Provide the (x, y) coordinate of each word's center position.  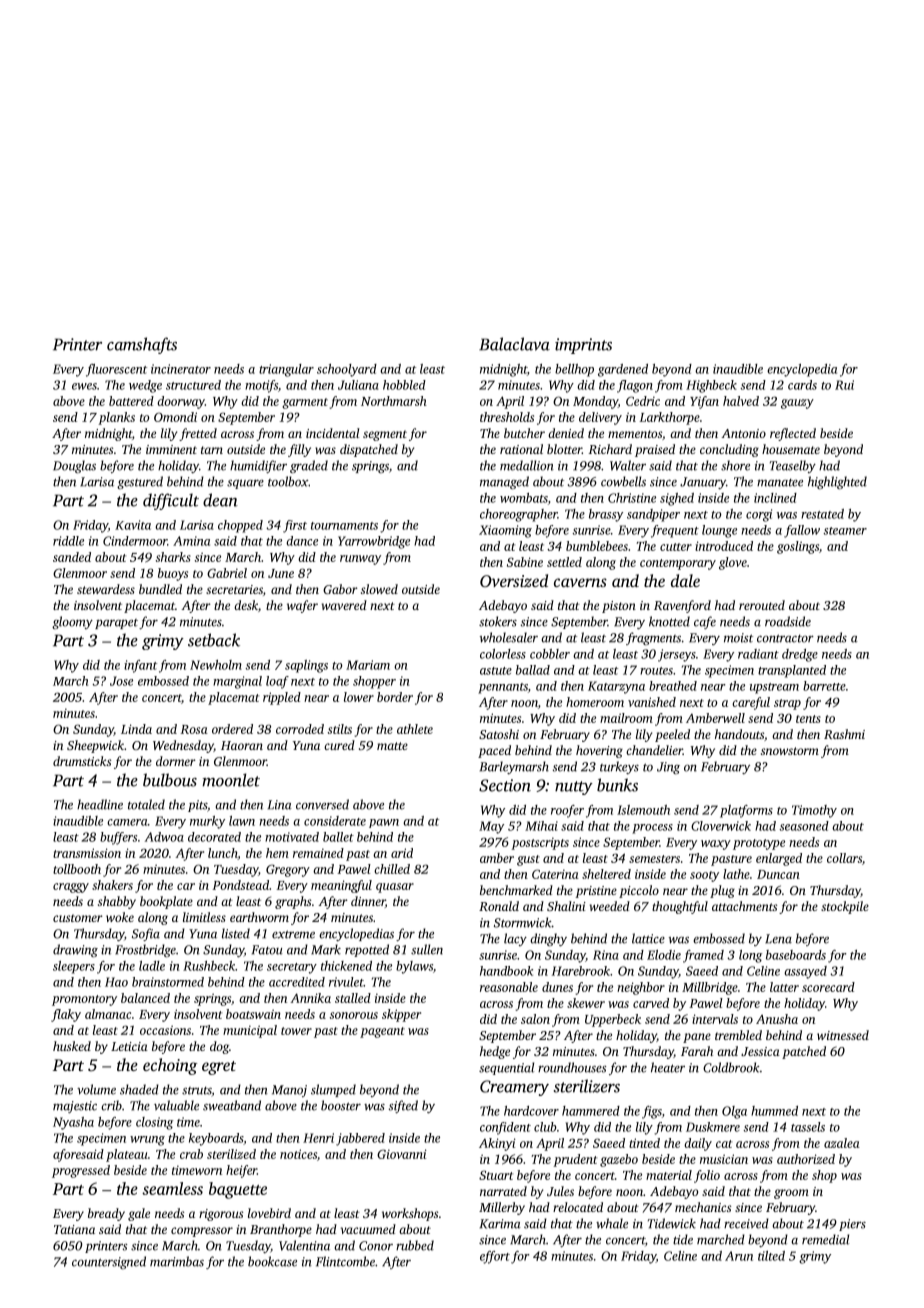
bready (106, 1214)
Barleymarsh (514, 767)
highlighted (837, 483)
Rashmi (844, 734)
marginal (237, 682)
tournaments (344, 526)
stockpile (845, 907)
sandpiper (653, 515)
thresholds (507, 417)
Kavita (133, 525)
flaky (66, 1015)
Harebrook (581, 971)
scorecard (828, 987)
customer (78, 918)
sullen (427, 949)
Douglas (74, 467)
